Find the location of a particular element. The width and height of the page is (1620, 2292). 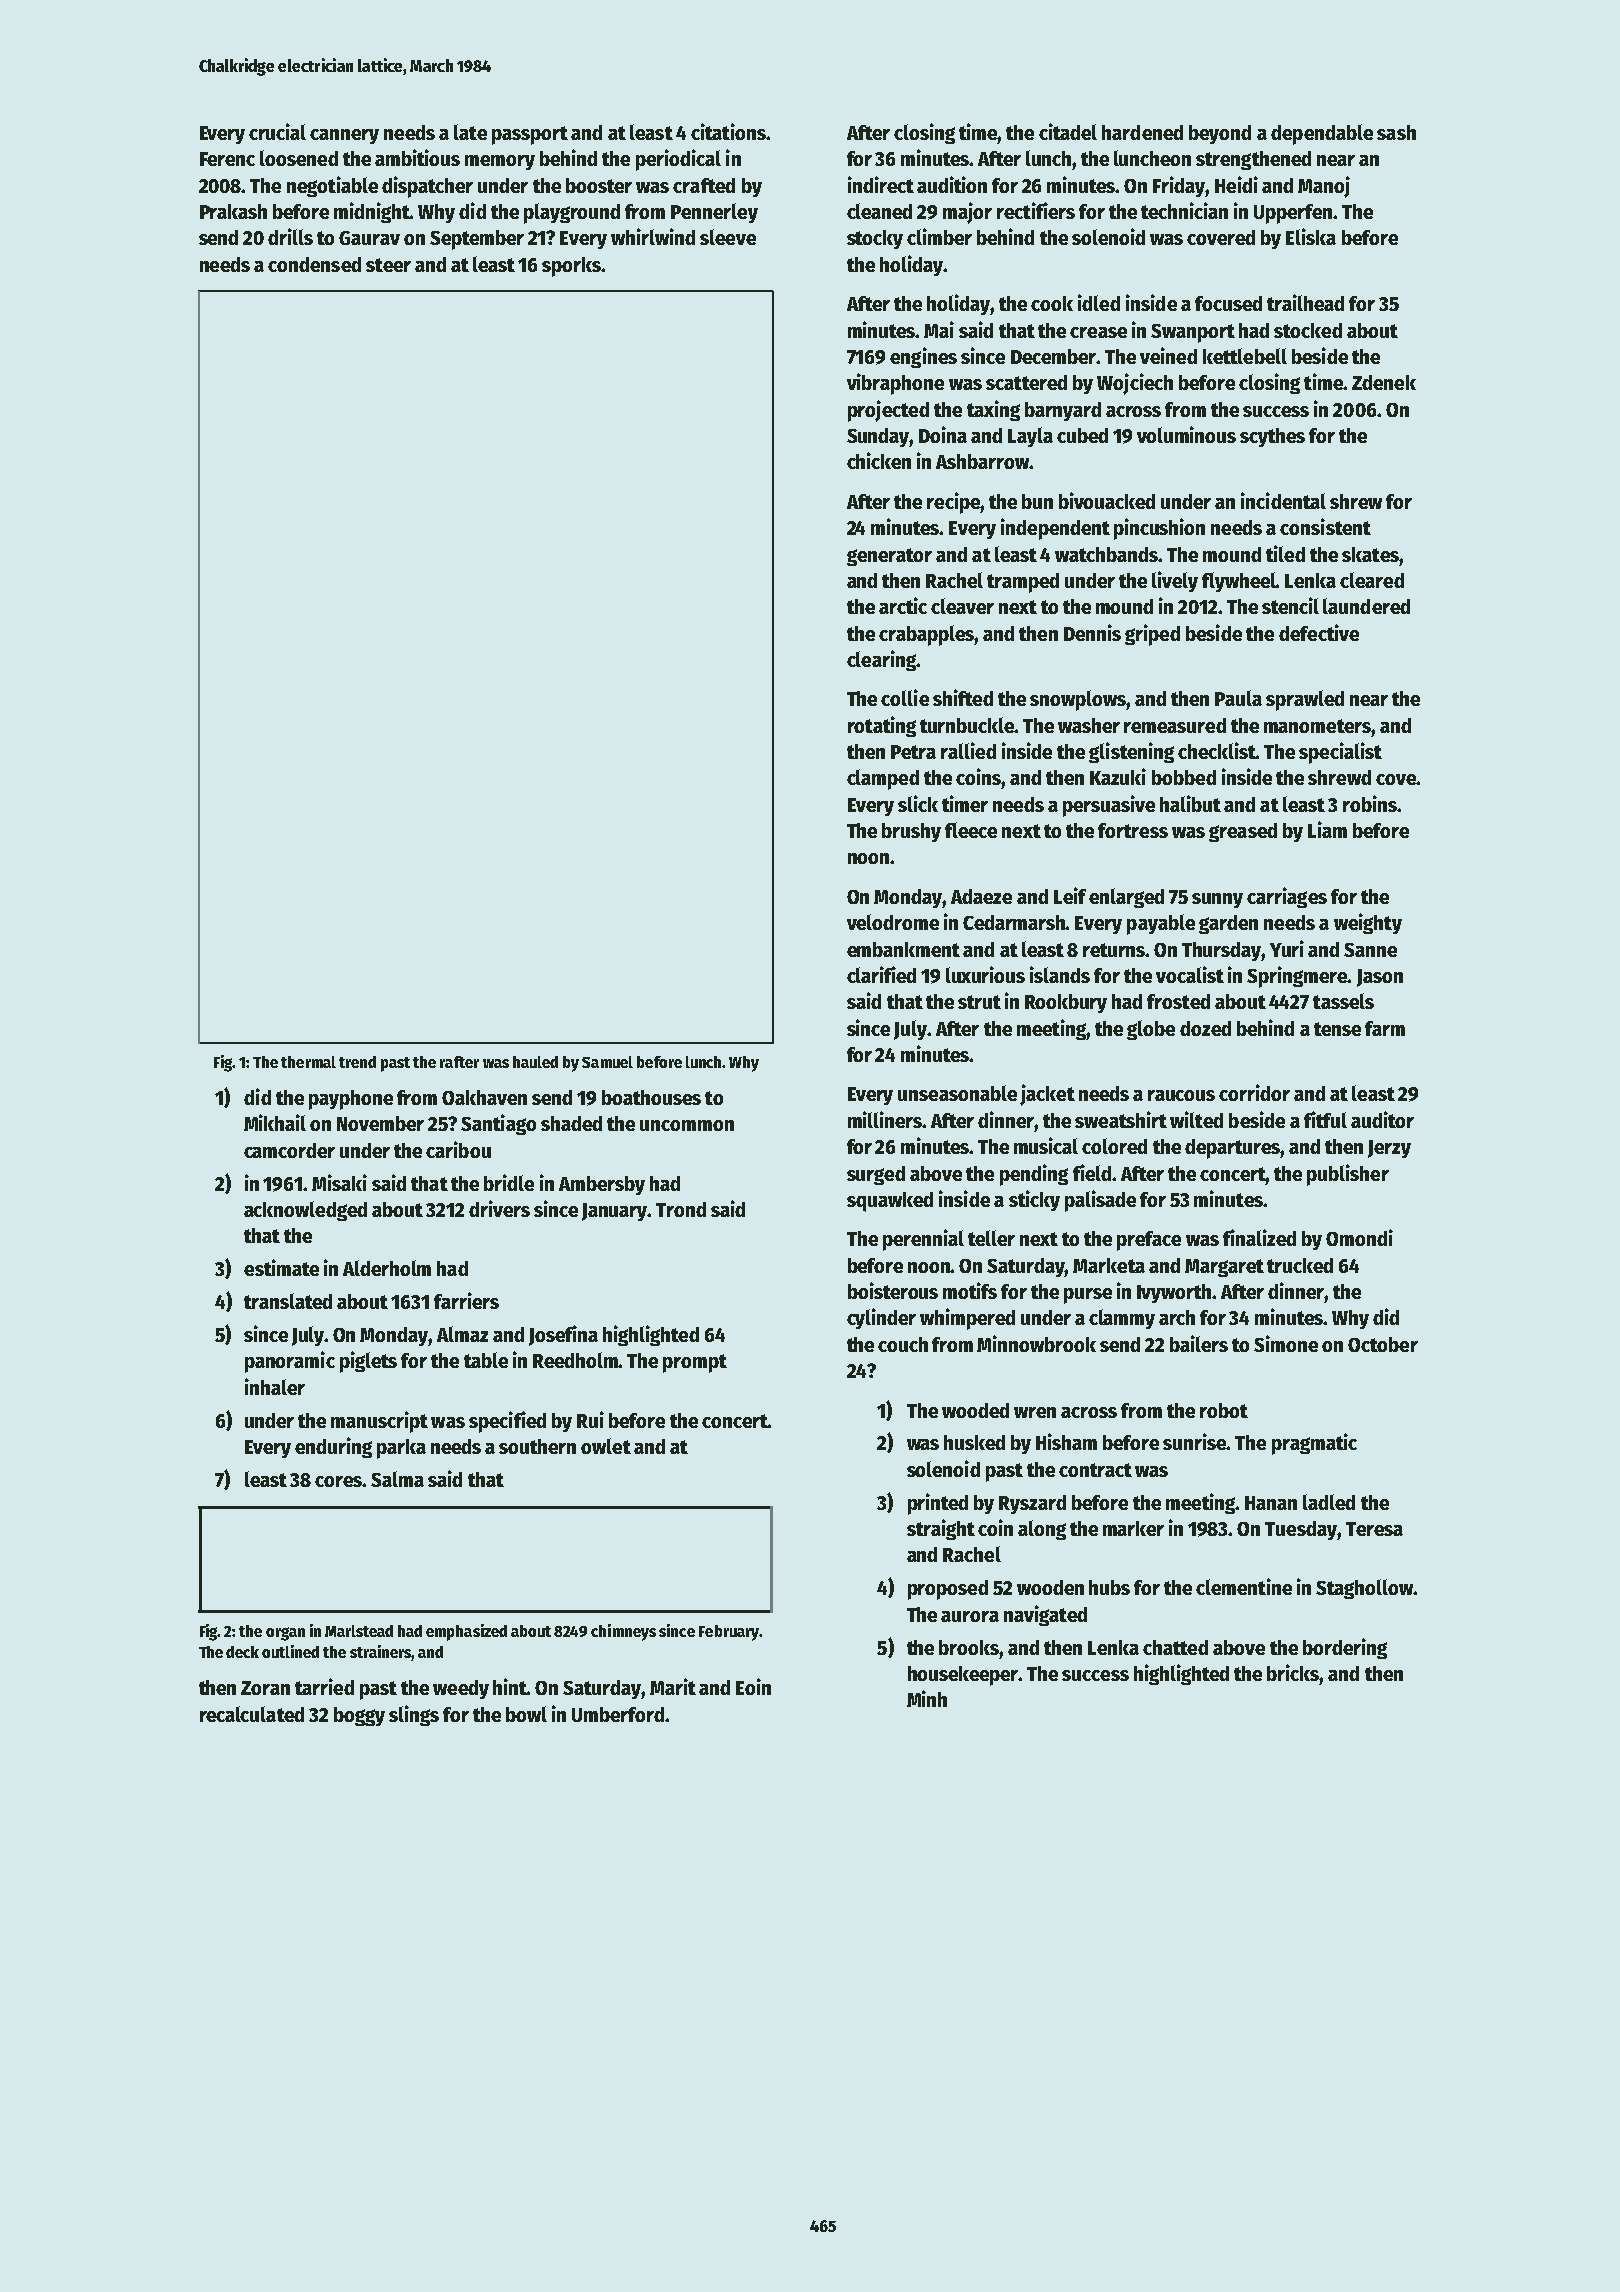

condensed is located at coordinates (314, 264).
